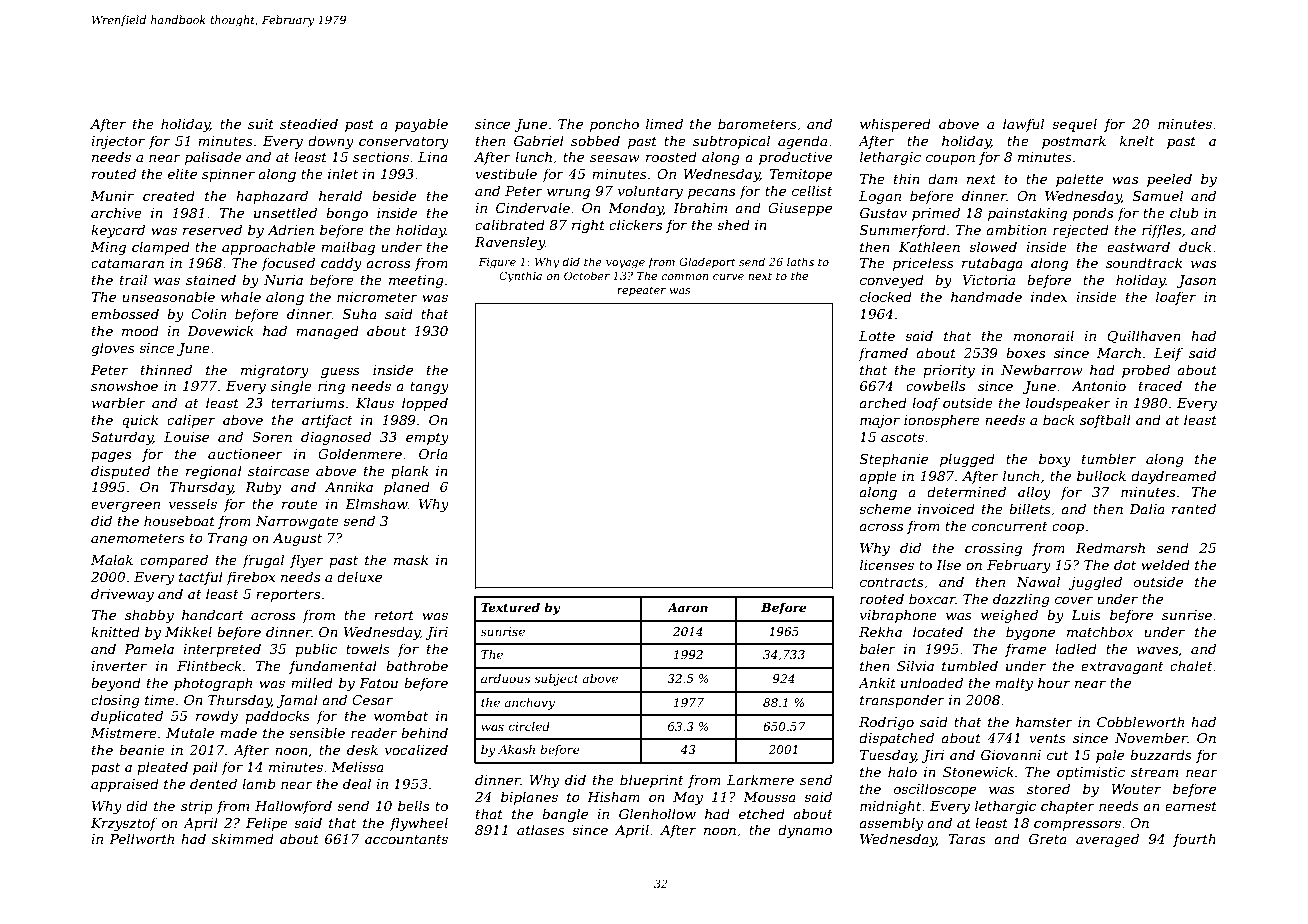 Image resolution: width=1308 pixels, height=924 pixels. Describe the element at coordinates (1191, 665) in the image. I see `chalet` at that location.
